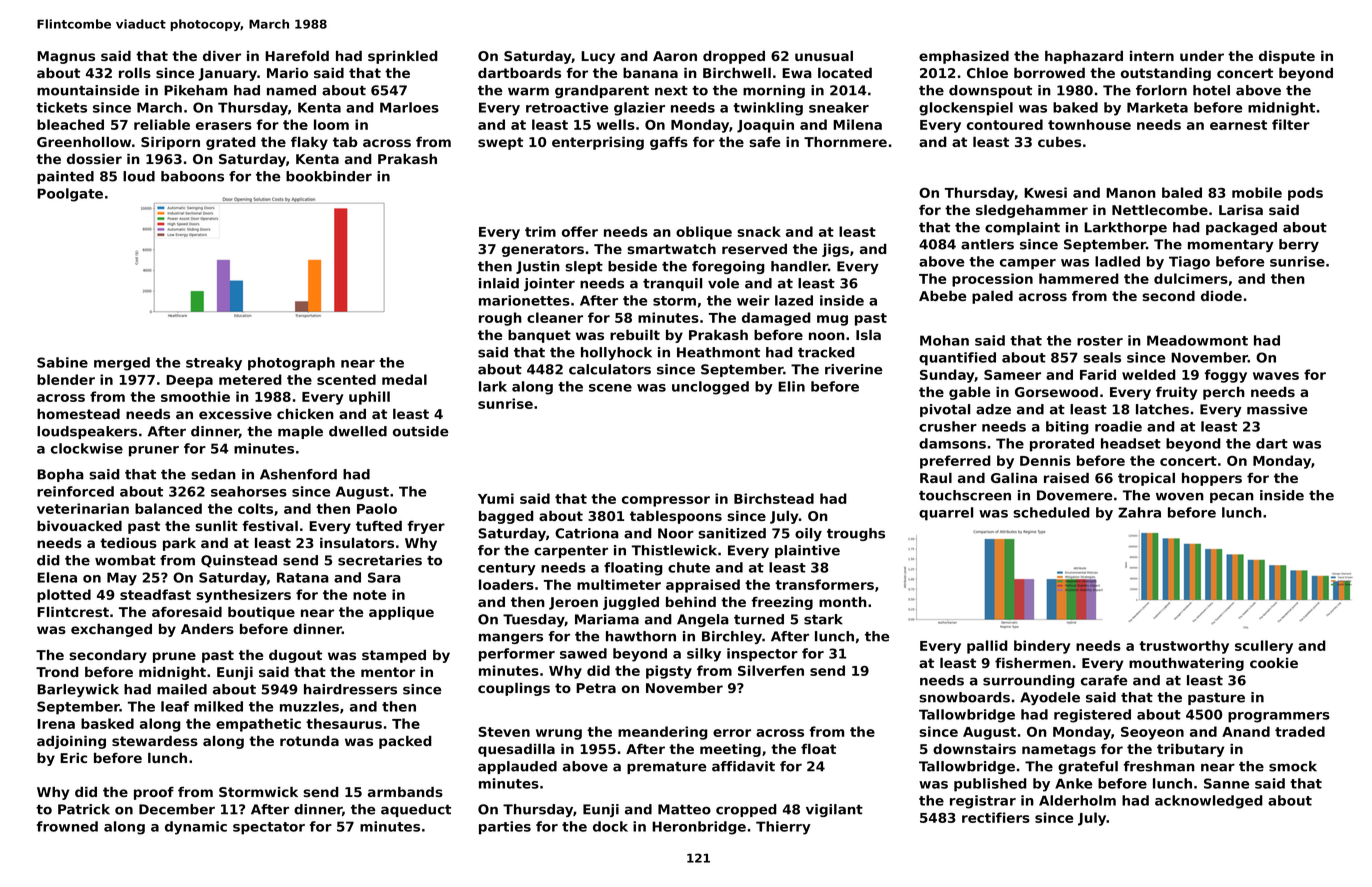 This screenshot has width=1372, height=887. What do you see at coordinates (66, 379) in the screenshot?
I see `blender` at bounding box center [66, 379].
